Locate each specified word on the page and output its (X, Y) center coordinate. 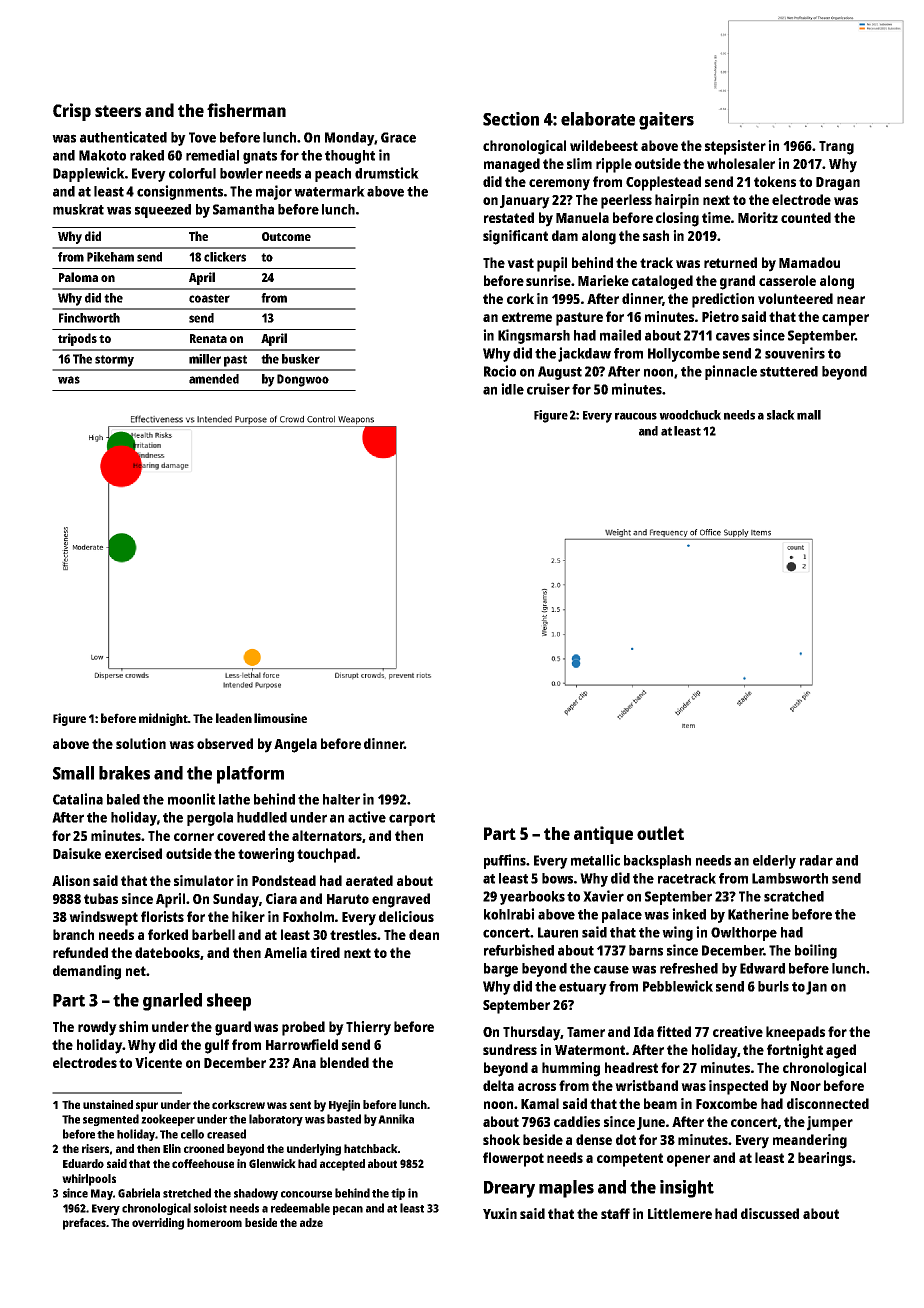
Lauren (558, 932)
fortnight (795, 1051)
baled (123, 799)
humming (571, 1069)
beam (660, 1103)
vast (520, 263)
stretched (187, 1193)
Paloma (78, 277)
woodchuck (690, 415)
